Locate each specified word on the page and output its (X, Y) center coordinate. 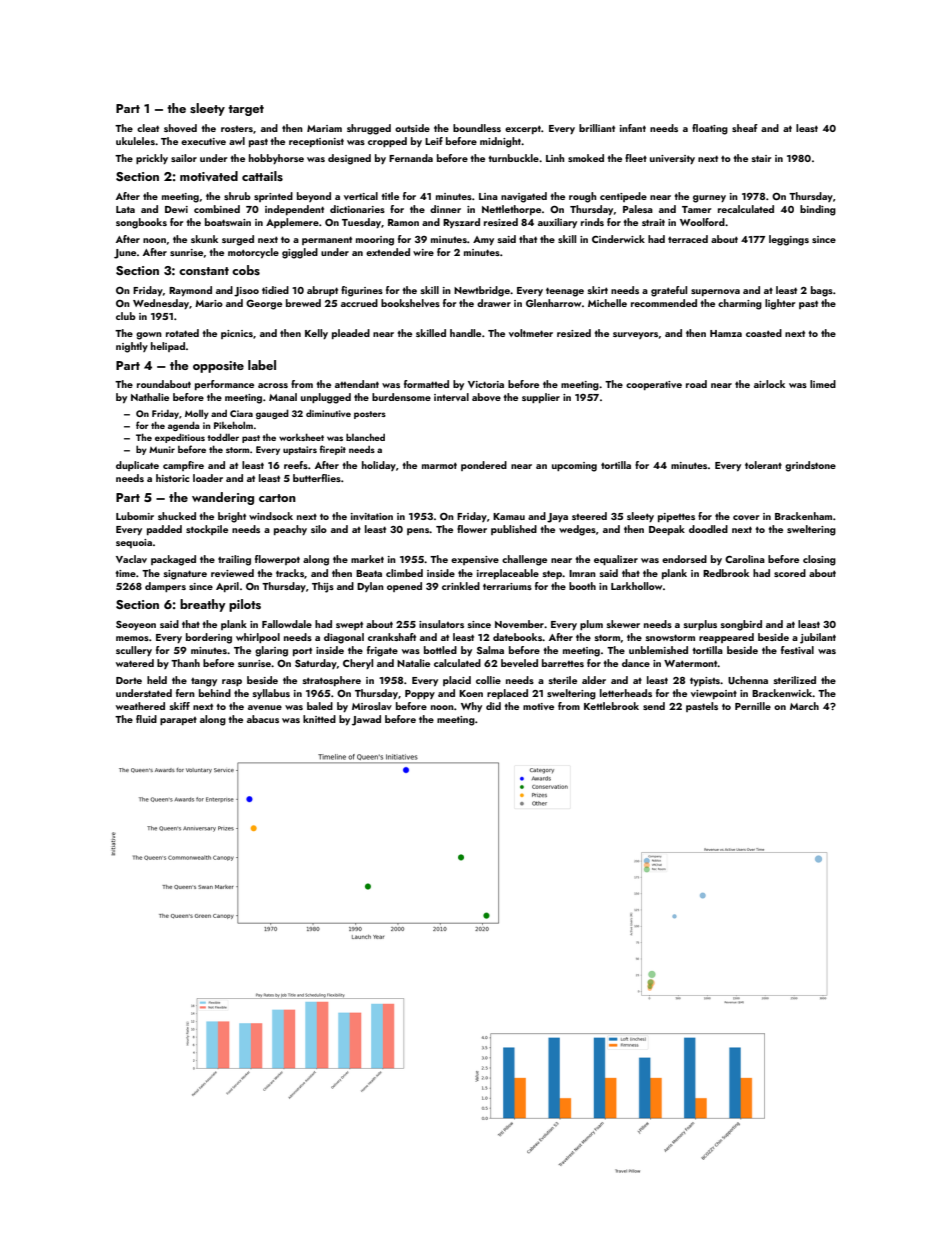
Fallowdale (287, 624)
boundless (477, 128)
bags (822, 291)
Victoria (486, 384)
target (246, 110)
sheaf (745, 128)
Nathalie (150, 397)
